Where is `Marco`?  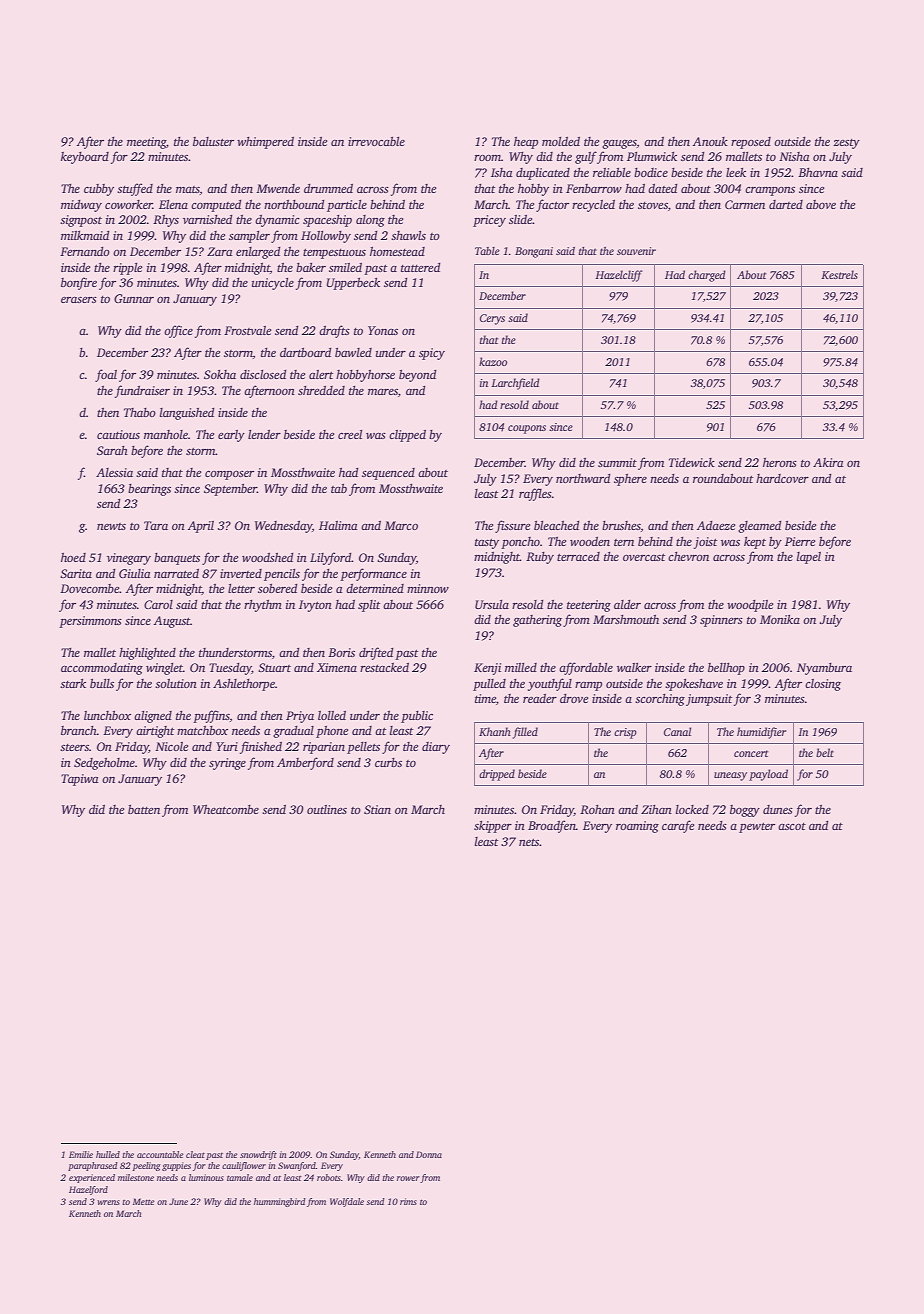 Marco is located at coordinates (401, 525).
